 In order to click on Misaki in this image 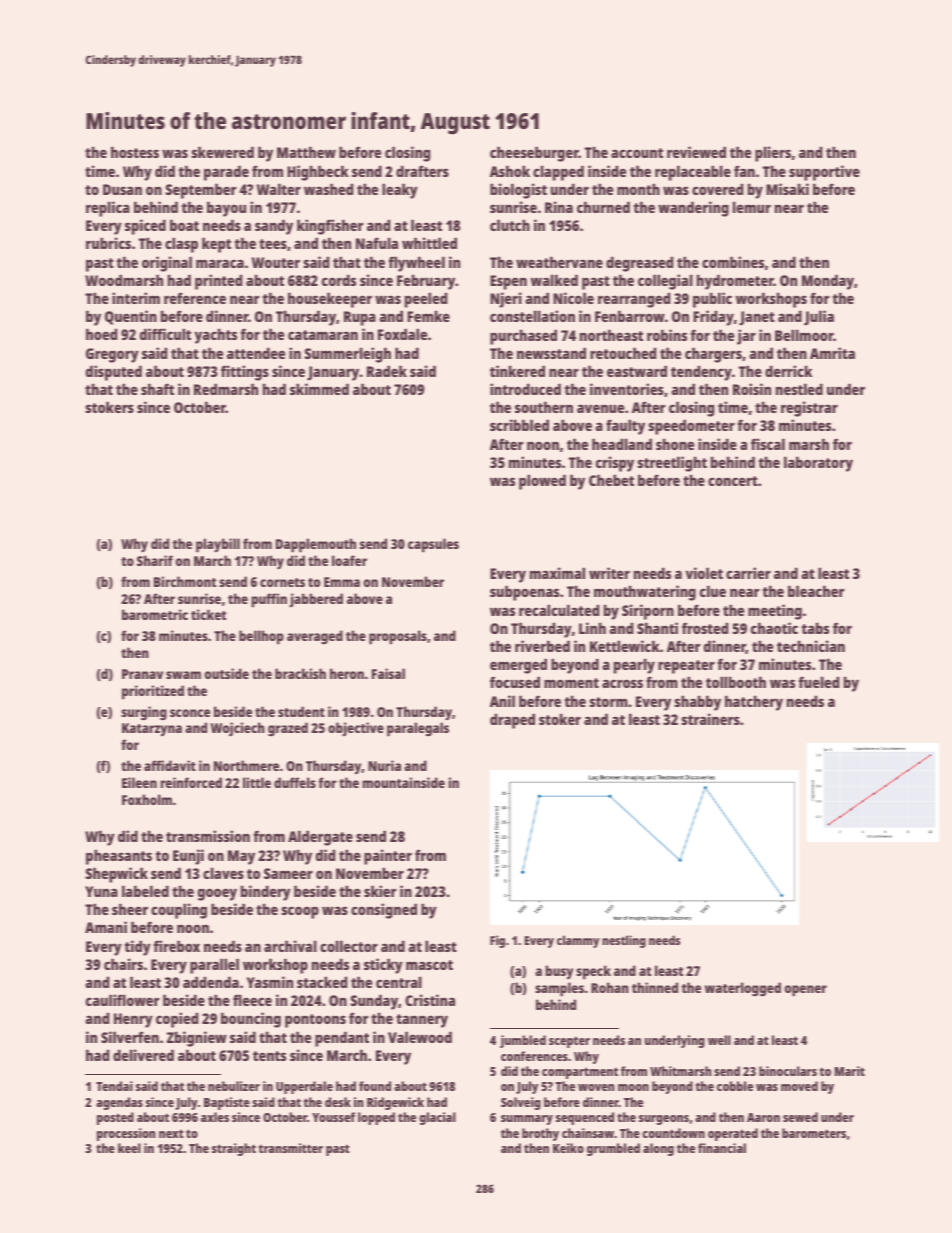, I will do `click(787, 189)`.
